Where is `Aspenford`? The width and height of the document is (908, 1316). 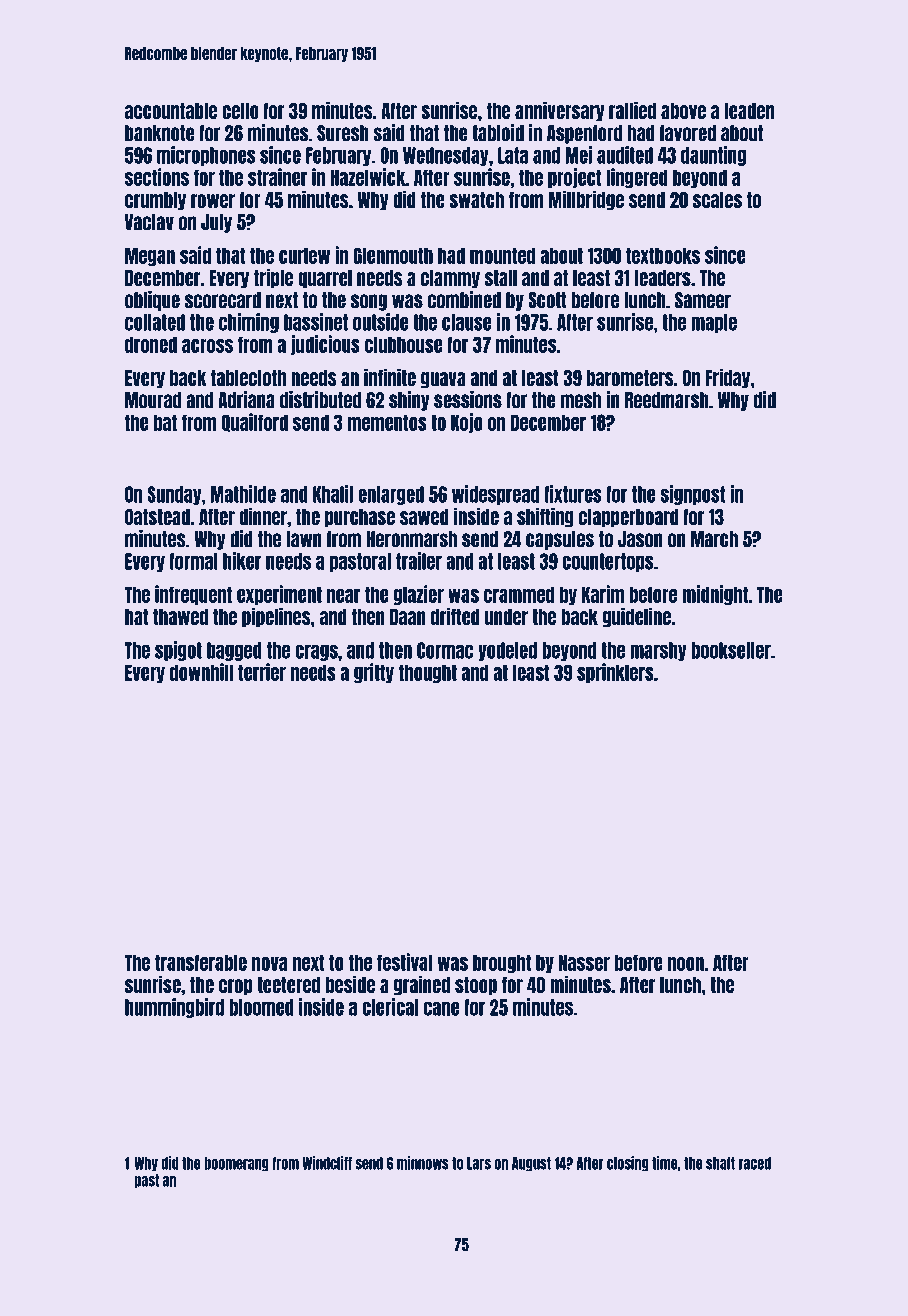
Aspenford is located at coordinates (584, 134).
